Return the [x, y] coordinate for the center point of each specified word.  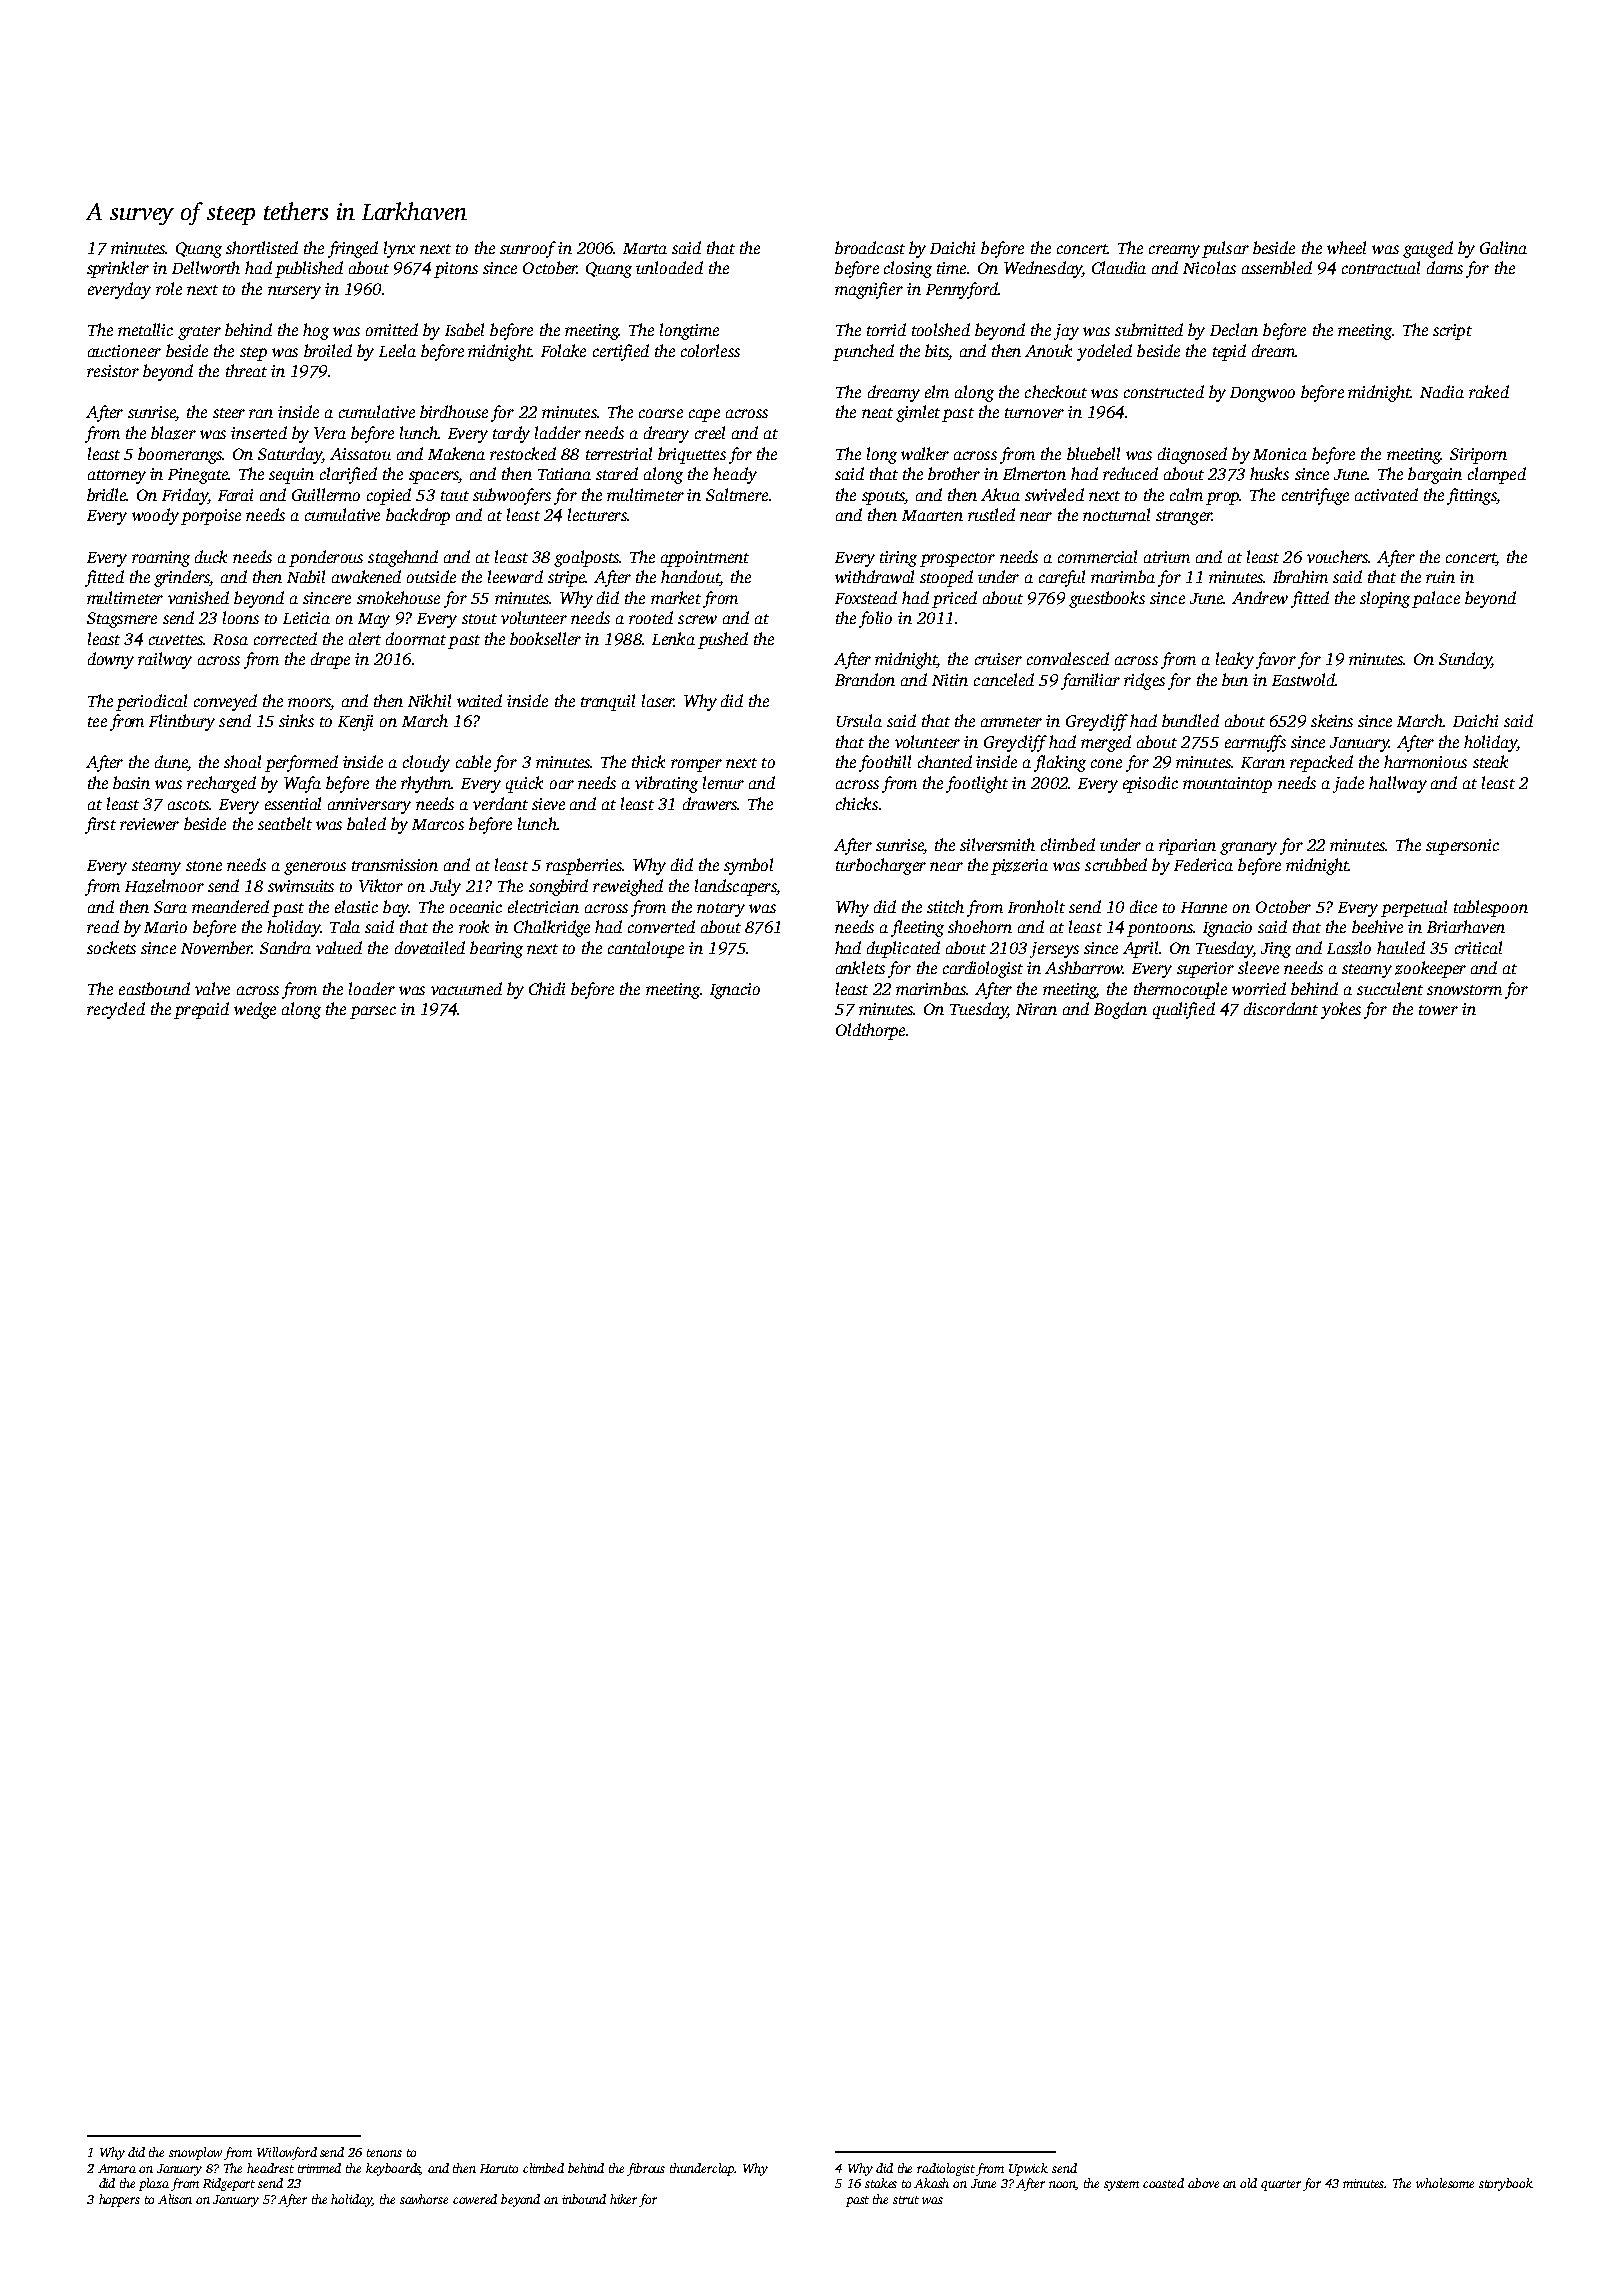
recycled [116, 1010]
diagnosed [1192, 455]
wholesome [1445, 2183]
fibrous [646, 2169]
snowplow [195, 2153]
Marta [645, 248]
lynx [399, 249]
